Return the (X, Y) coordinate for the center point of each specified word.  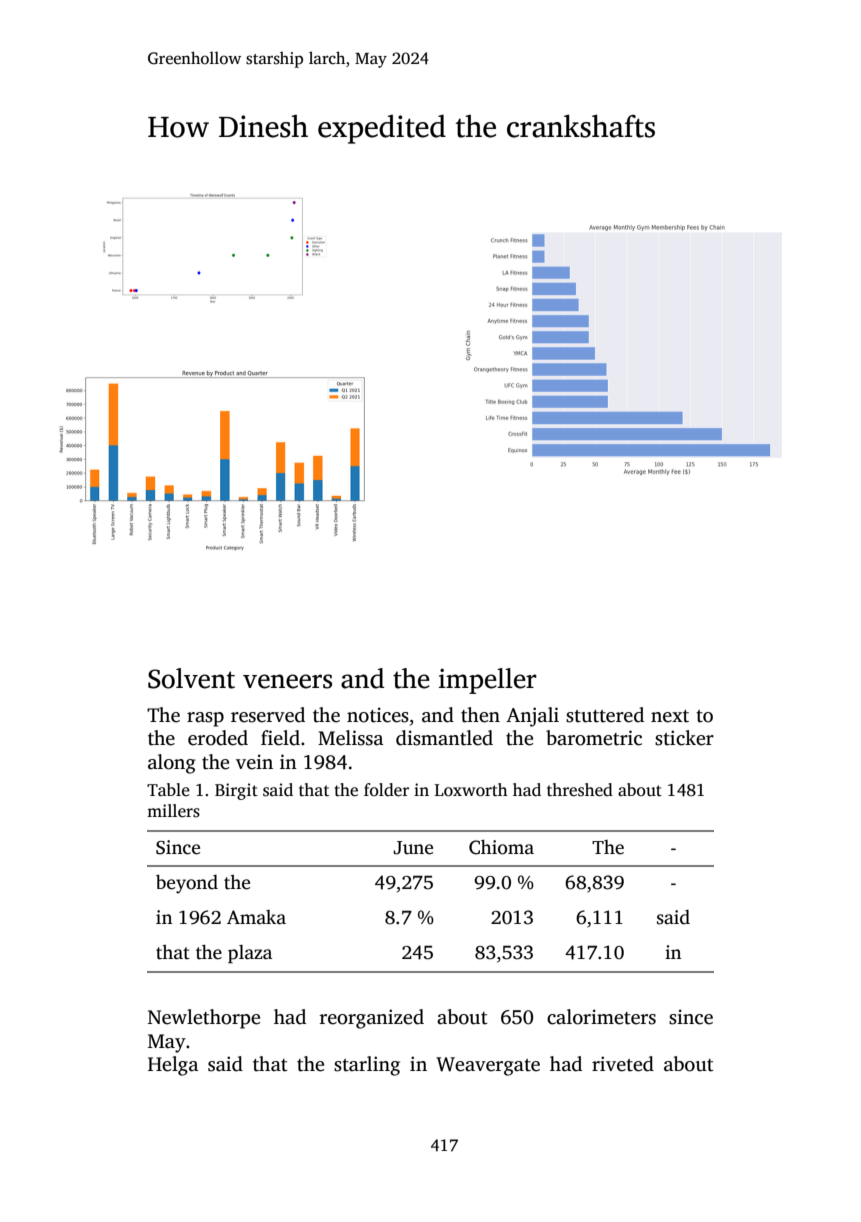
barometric (594, 738)
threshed (580, 790)
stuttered (605, 715)
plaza (250, 954)
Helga (173, 1066)
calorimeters (601, 1017)
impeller (488, 681)
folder (386, 790)
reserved (268, 715)
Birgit (236, 791)
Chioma (501, 847)
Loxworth (471, 790)
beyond (187, 884)
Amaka (256, 917)
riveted (623, 1064)
